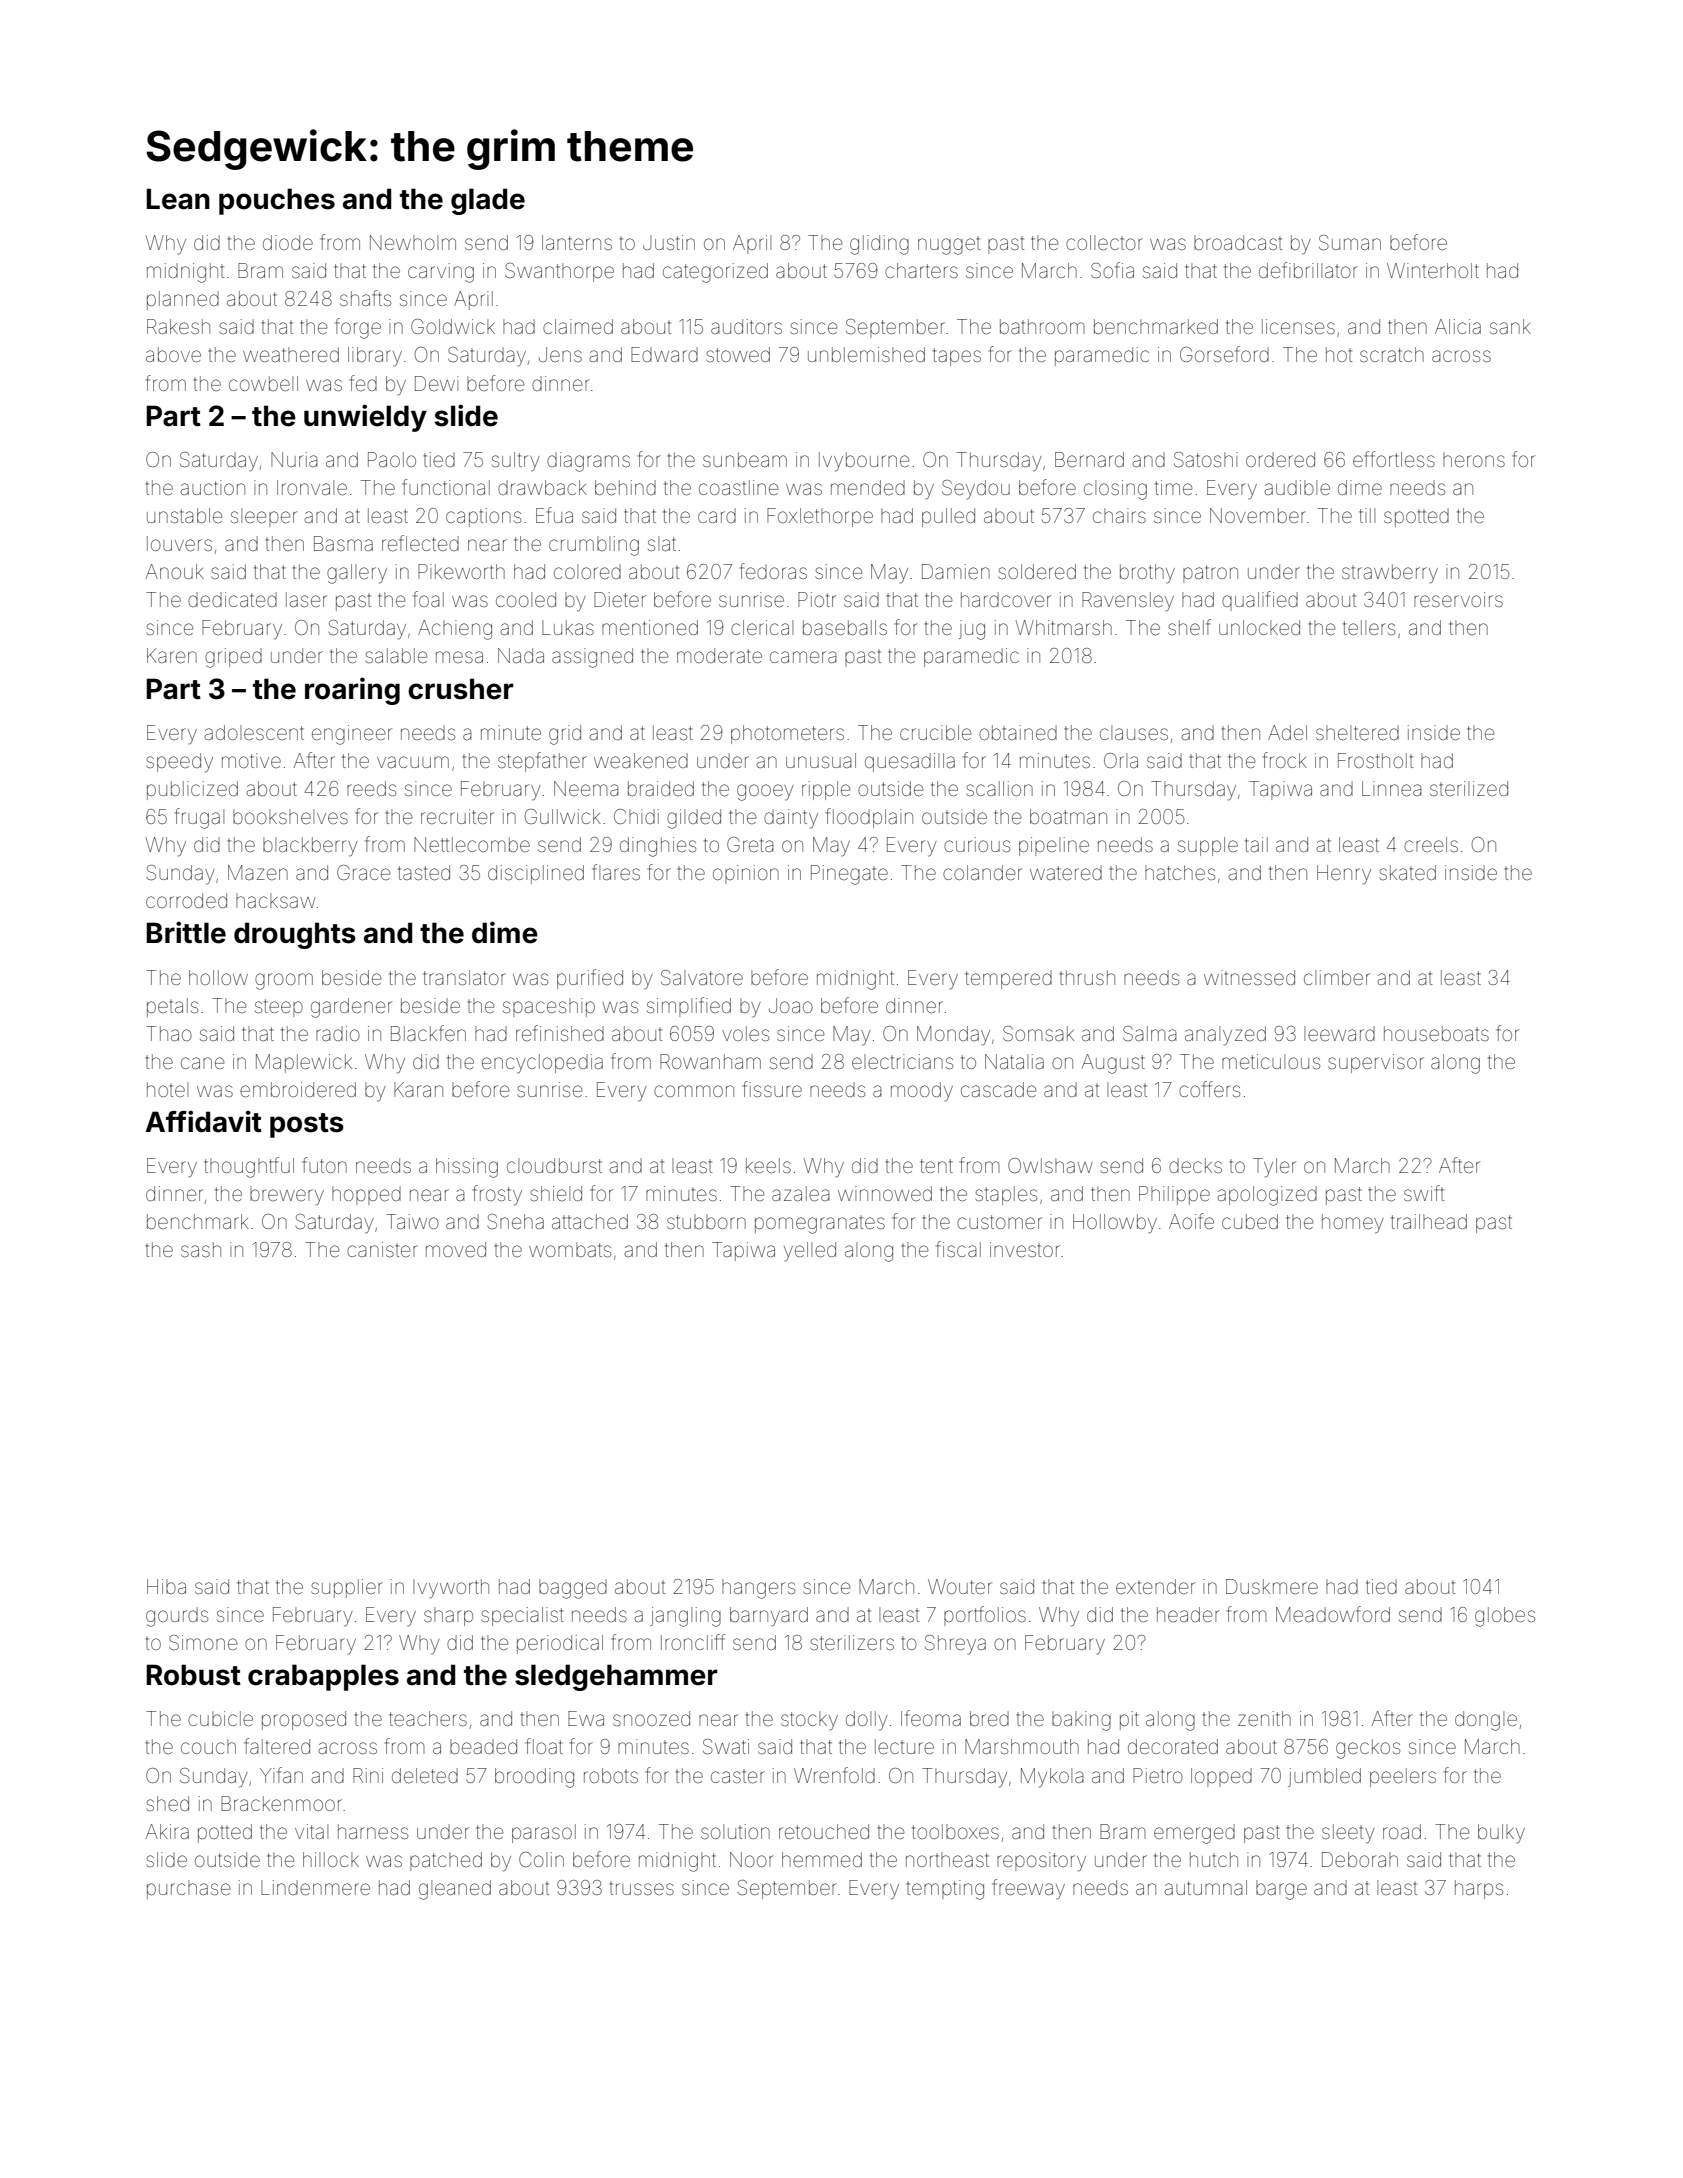 The width and height of the screenshot is (1683, 2178). Describe the element at coordinates (1357, 732) in the screenshot. I see `sheltered` at that location.
